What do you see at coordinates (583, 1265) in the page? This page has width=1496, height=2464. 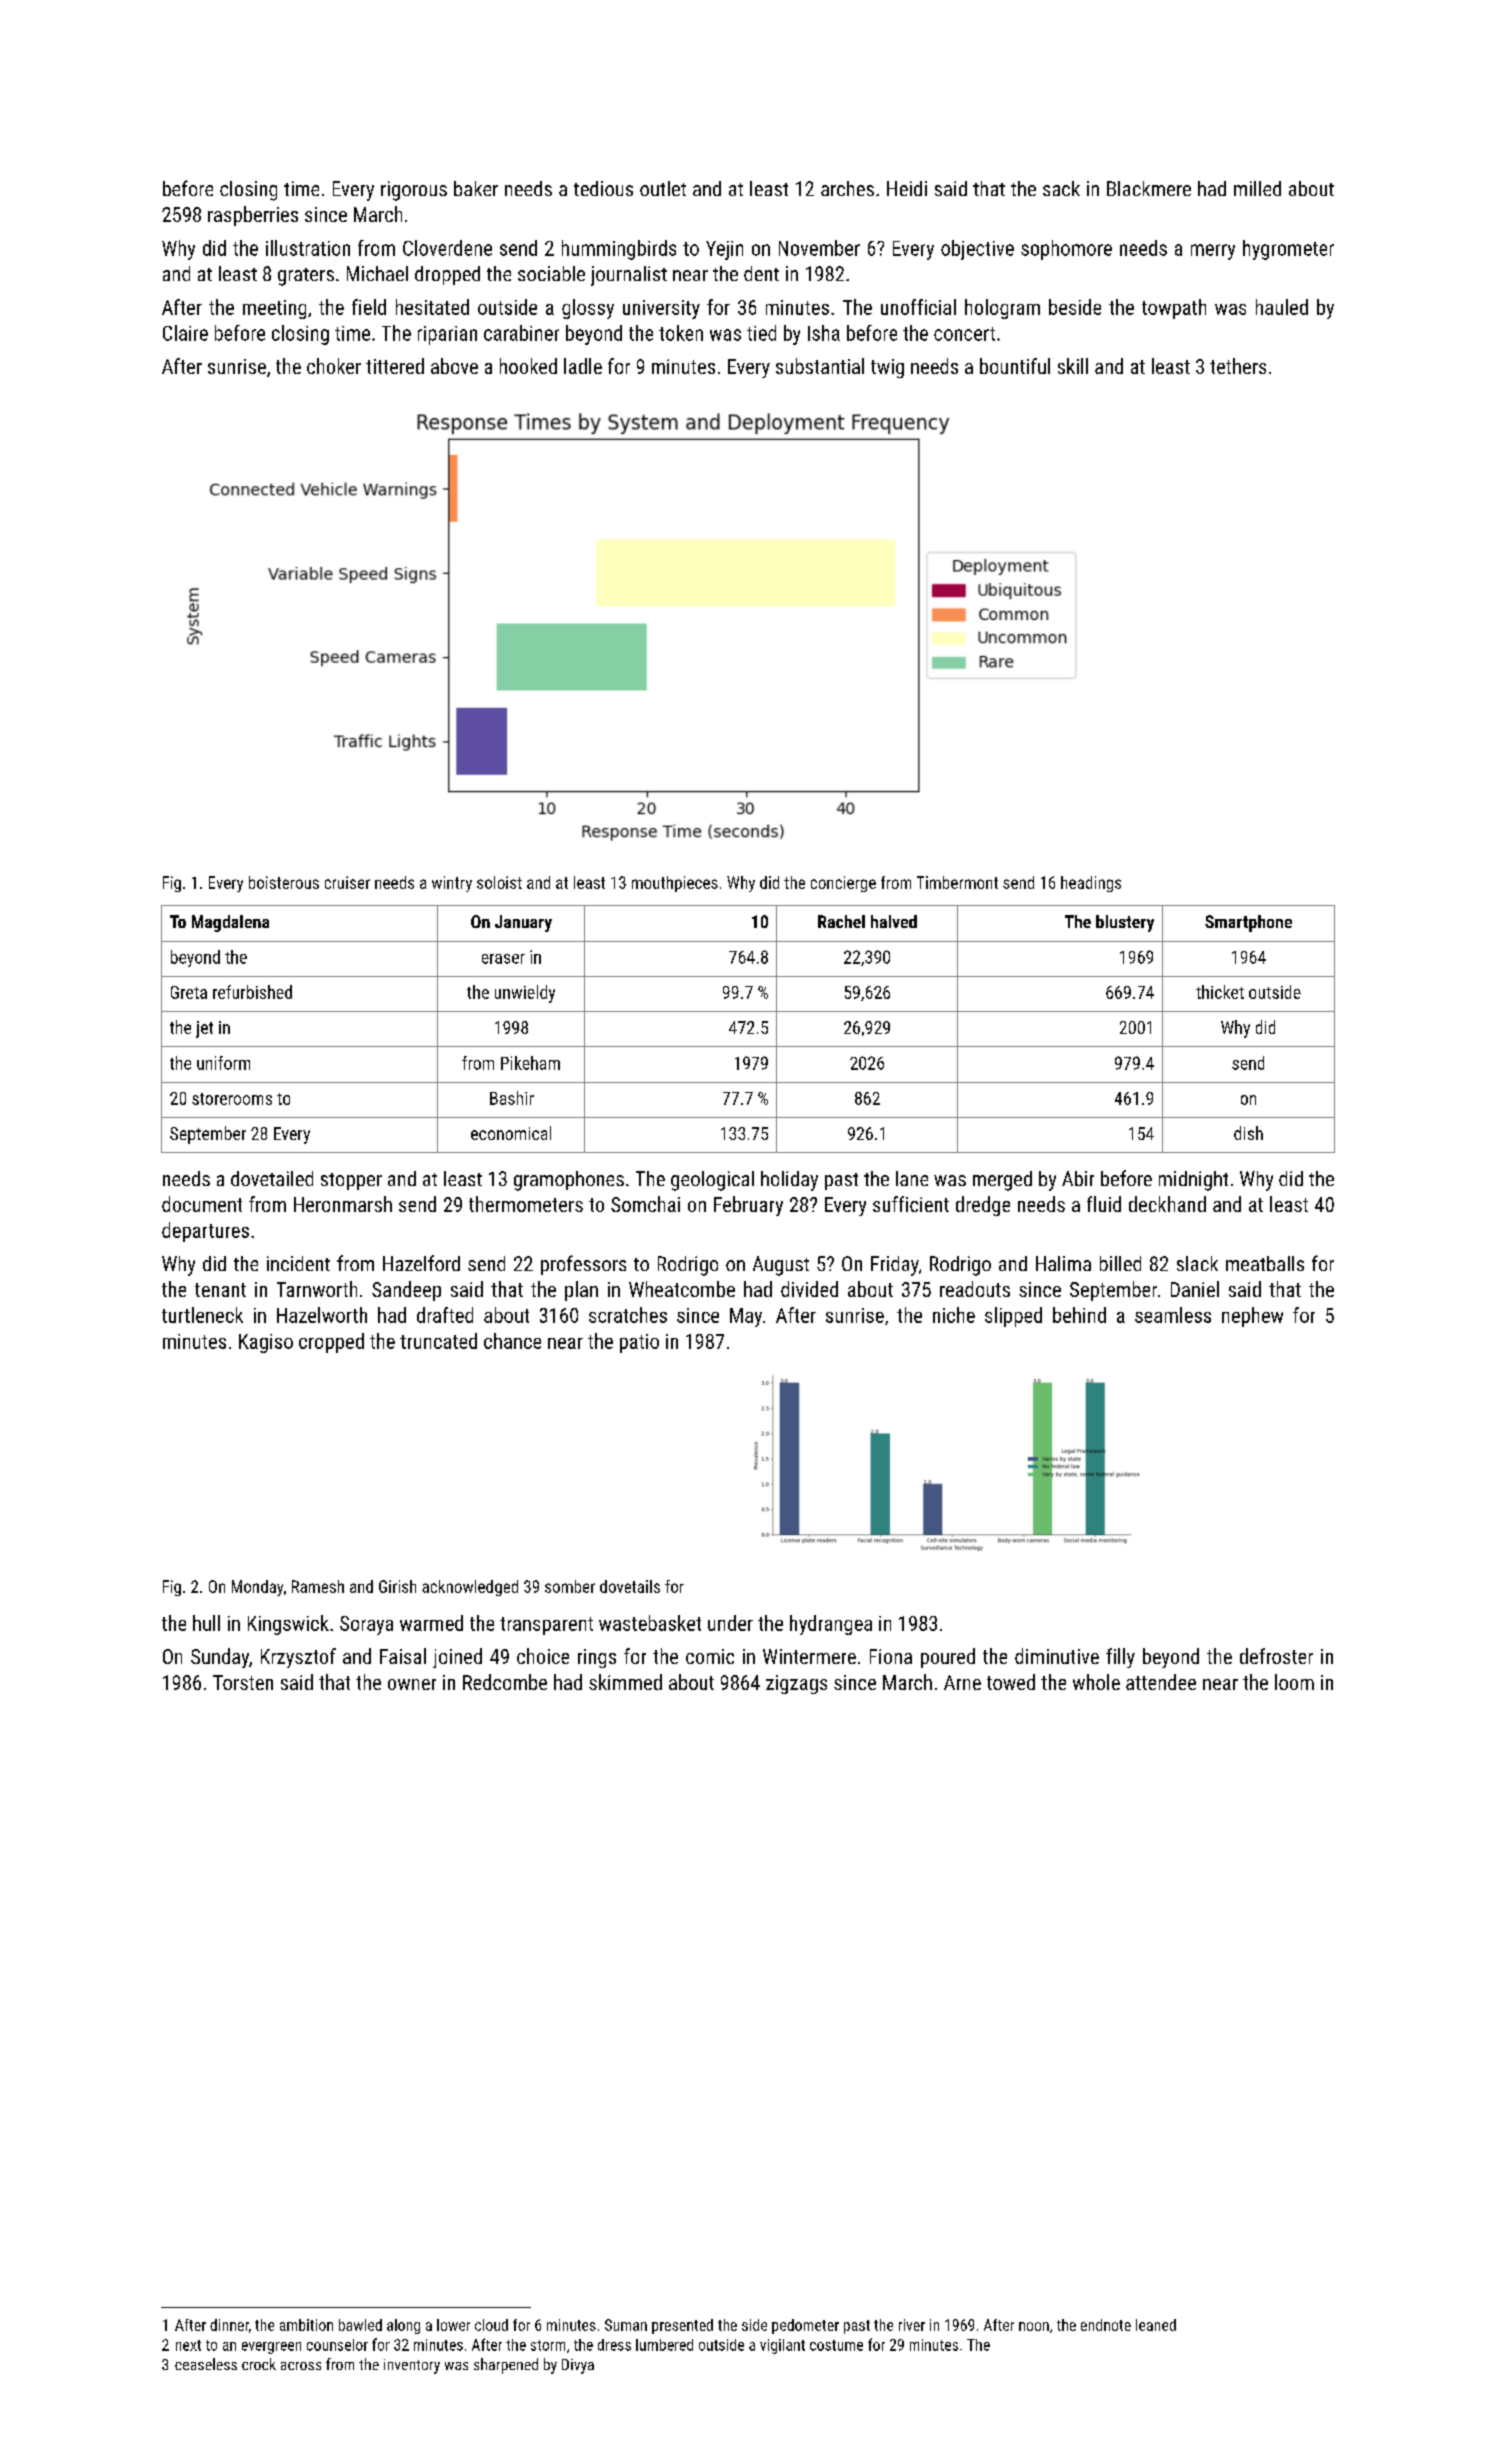 I see `professors` at bounding box center [583, 1265].
